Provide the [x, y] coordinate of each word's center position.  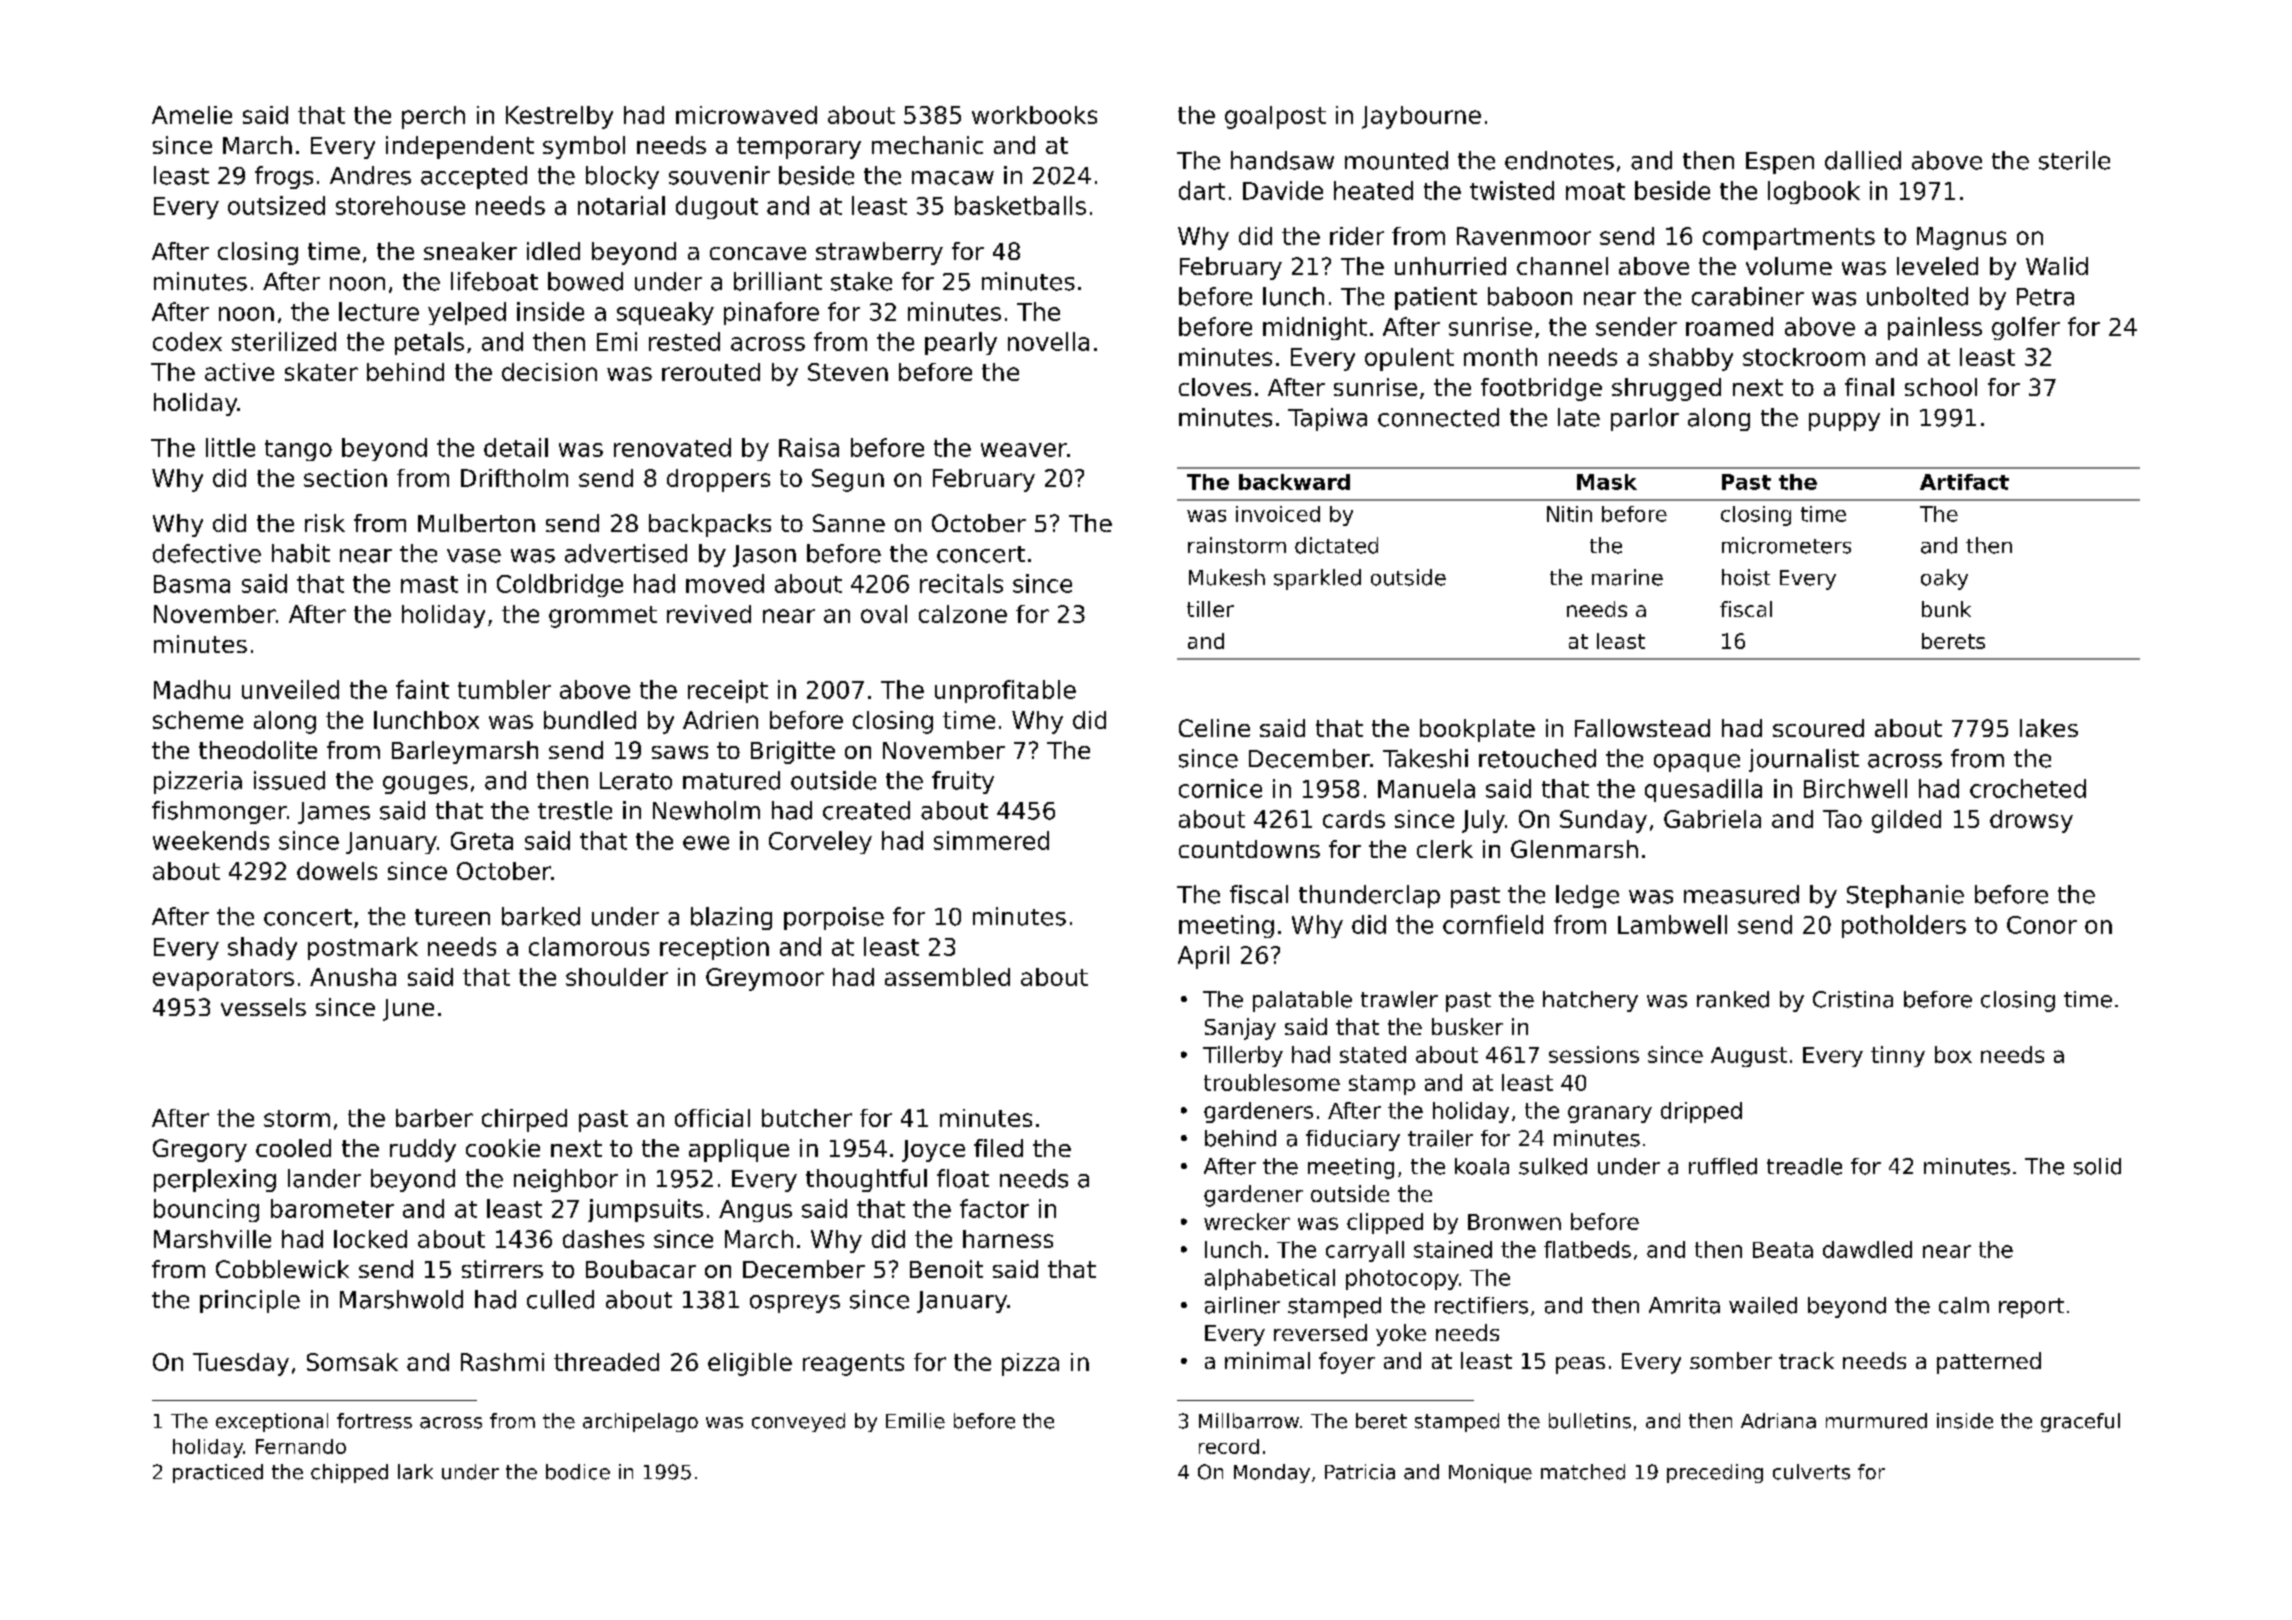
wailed [1763, 1305]
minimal [1267, 1360]
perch [433, 117]
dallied [1863, 160]
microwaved [746, 115]
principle [250, 1301]
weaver [1024, 450]
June [408, 1010]
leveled [1937, 266]
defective [207, 553]
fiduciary [1353, 1140]
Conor [2042, 925]
